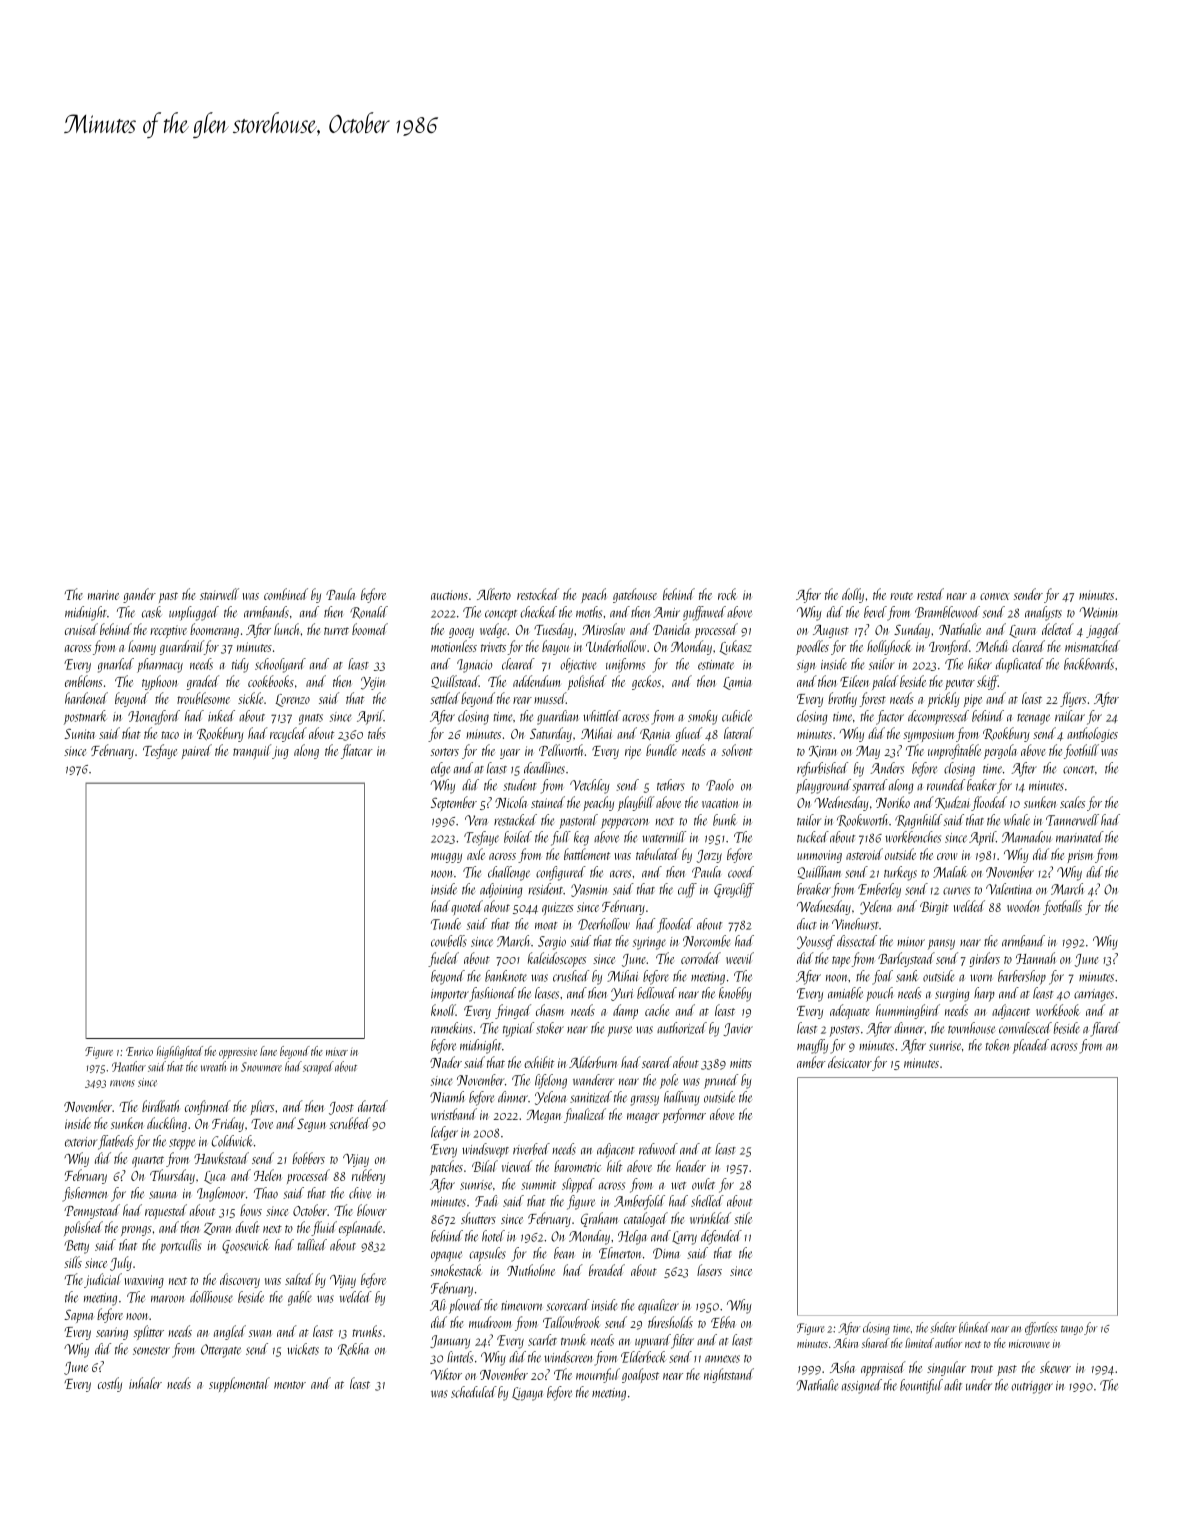 Image resolution: width=1183 pixels, height=1532 pixels. I want to click on Eileen, so click(854, 681).
